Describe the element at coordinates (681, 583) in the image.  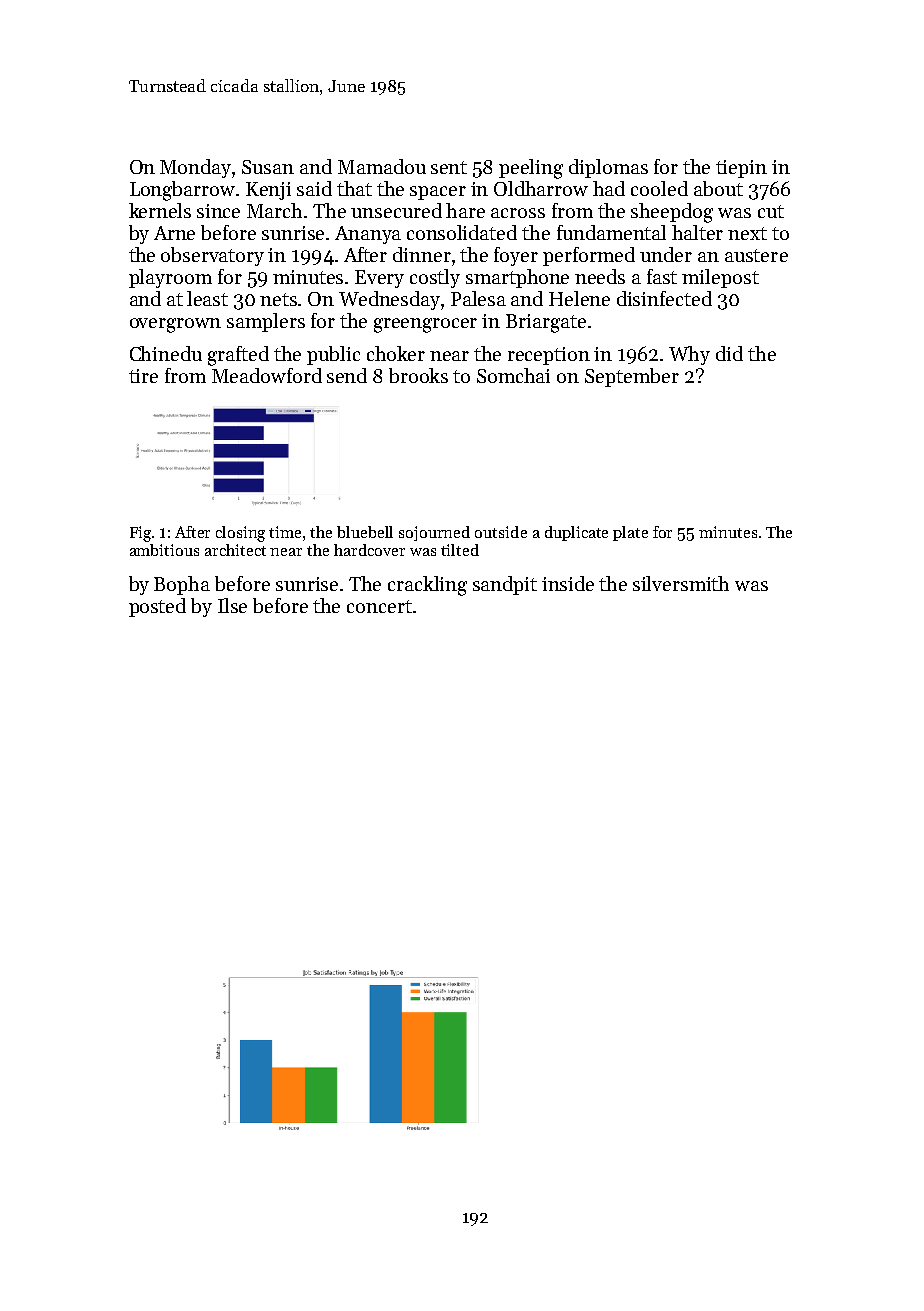
I see `silversmith` at that location.
